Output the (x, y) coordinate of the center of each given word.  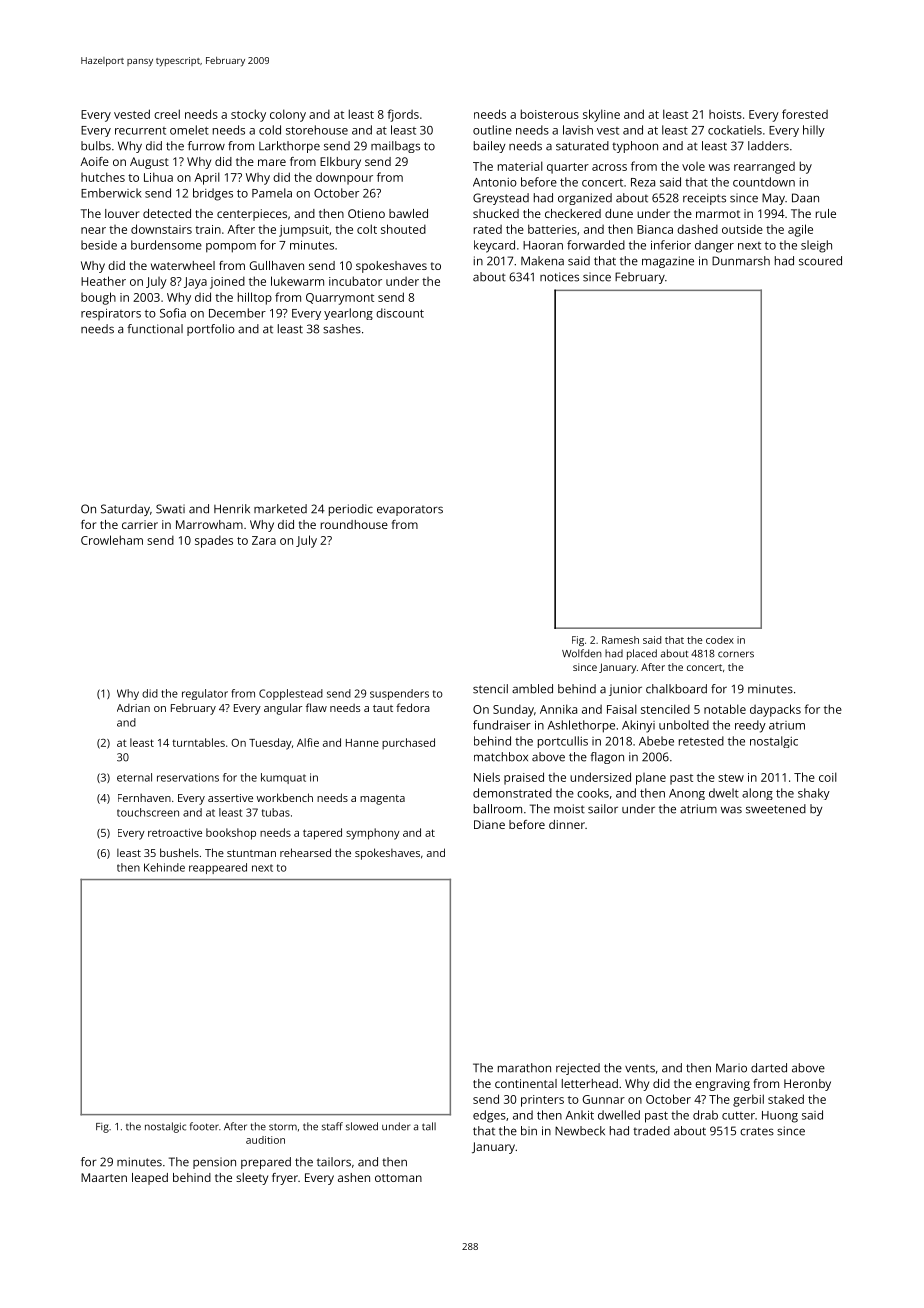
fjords (403, 115)
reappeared (218, 868)
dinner (567, 824)
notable (725, 709)
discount (400, 313)
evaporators (410, 511)
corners (736, 654)
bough (98, 298)
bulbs (96, 146)
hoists (725, 114)
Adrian (133, 708)
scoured (820, 261)
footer (204, 1126)
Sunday (513, 710)
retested (701, 741)
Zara (264, 540)
